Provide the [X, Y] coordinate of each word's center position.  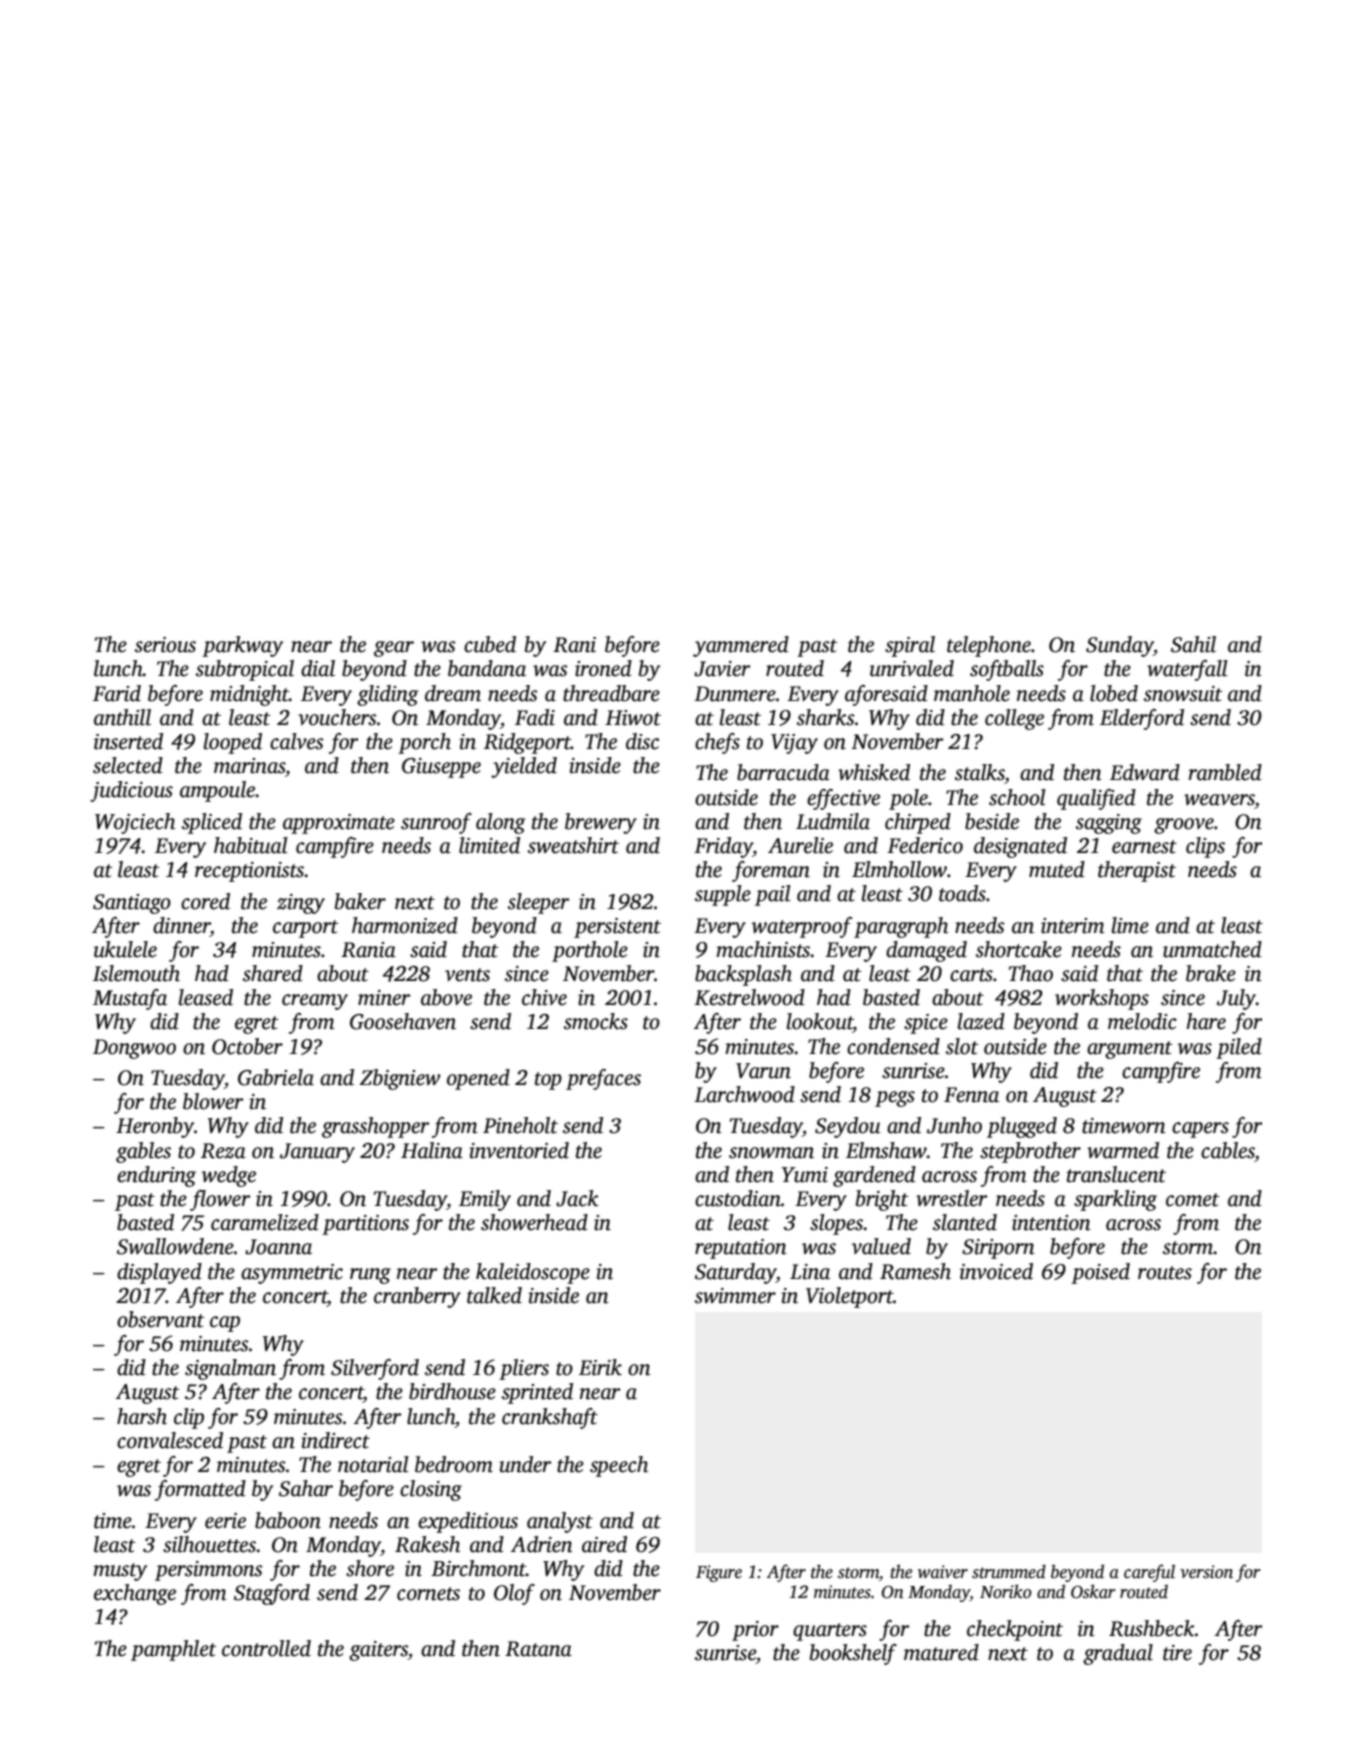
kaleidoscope [533, 1273]
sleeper [538, 903]
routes [1165, 1273]
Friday [723, 847]
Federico [925, 845]
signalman [230, 1369]
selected [128, 765]
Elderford [1142, 719]
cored [205, 901]
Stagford [272, 1594]
